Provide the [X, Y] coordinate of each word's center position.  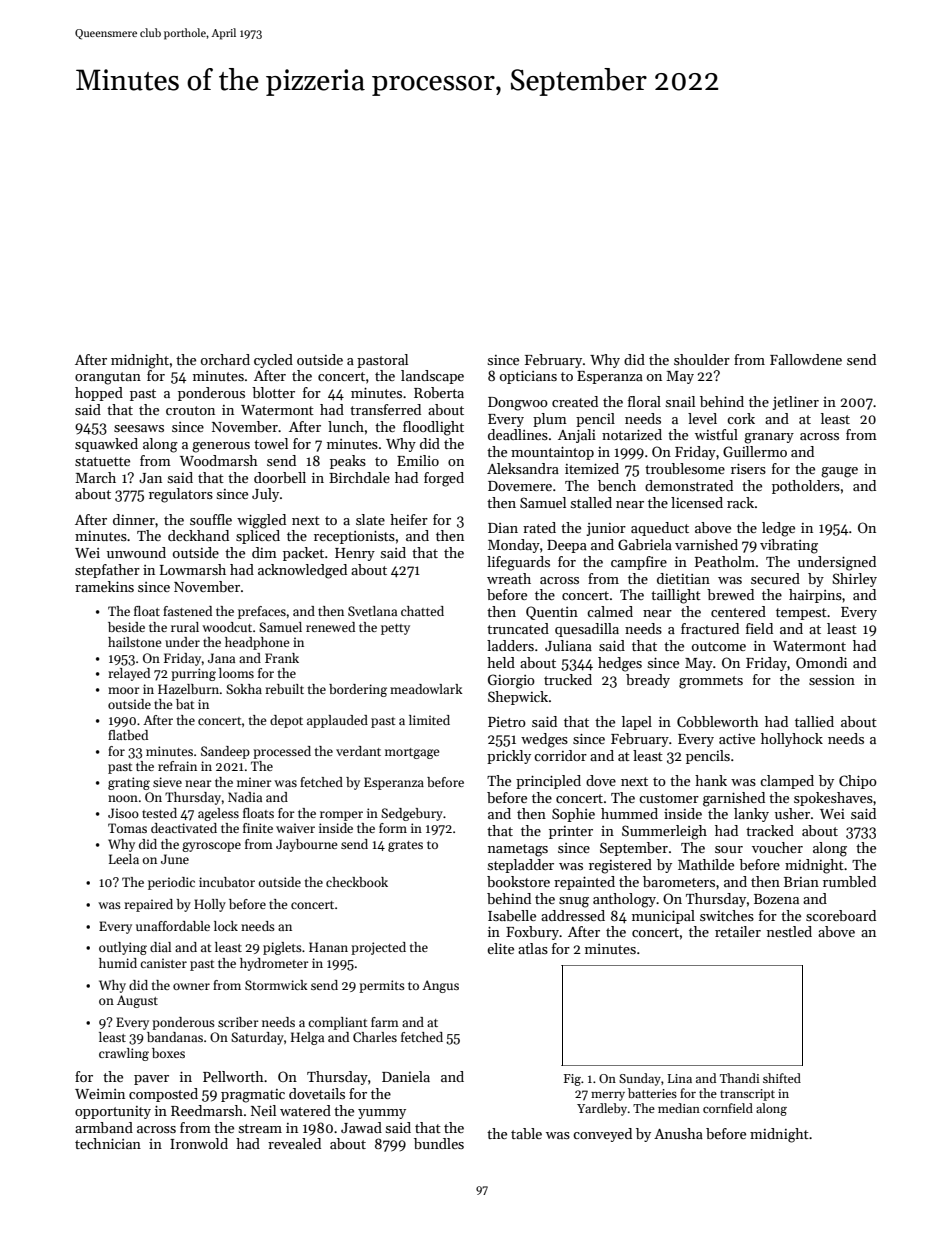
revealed [294, 1143]
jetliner [795, 403]
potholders [806, 487]
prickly [509, 757]
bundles [439, 1143]
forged [444, 479]
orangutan [108, 378]
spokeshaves [833, 799]
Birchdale [359, 477]
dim [264, 552]
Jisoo [123, 813]
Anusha [678, 1133]
